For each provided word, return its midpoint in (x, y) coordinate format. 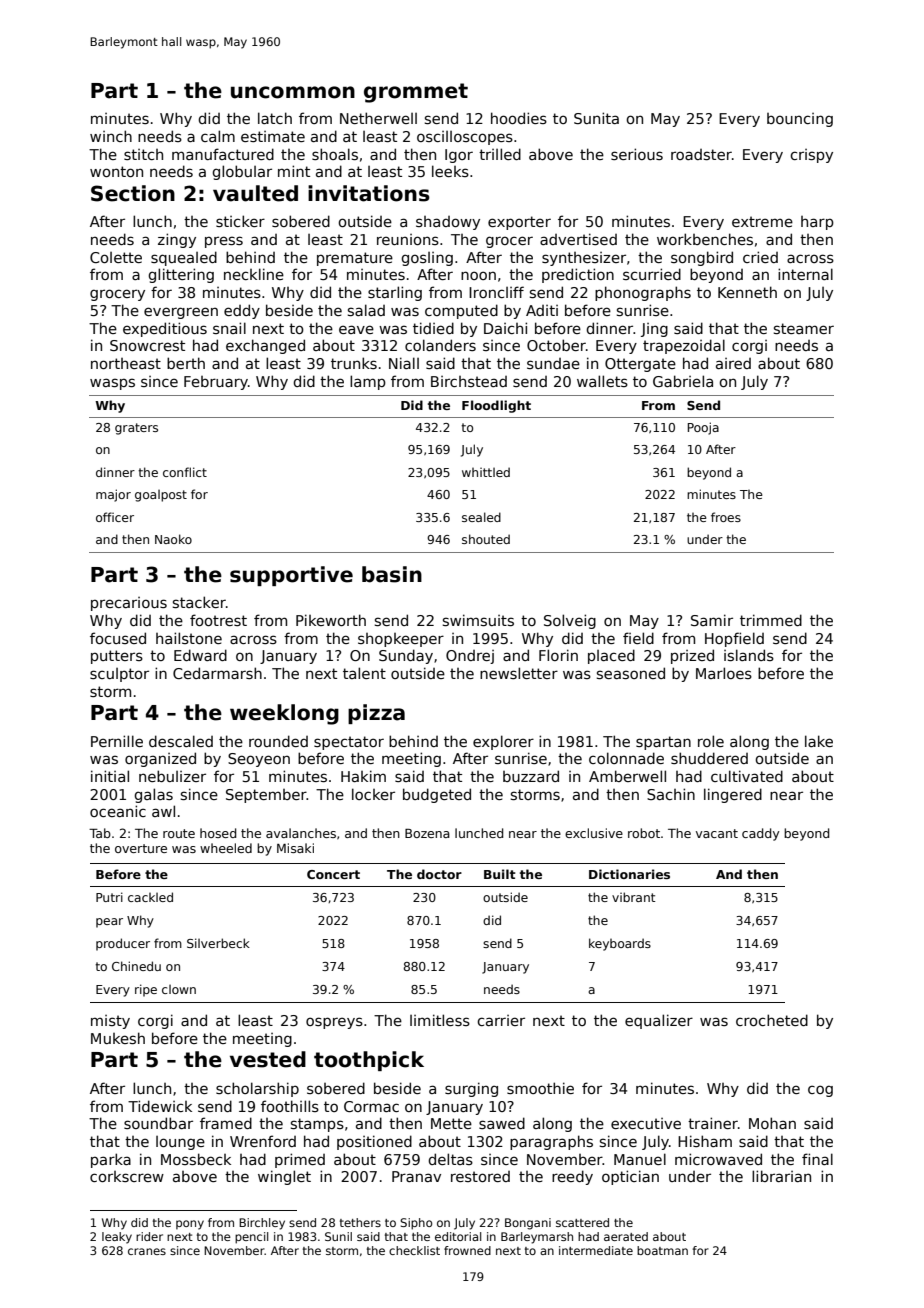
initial (110, 776)
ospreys (334, 1023)
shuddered (709, 758)
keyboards (620, 944)
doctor (439, 874)
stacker (199, 602)
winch (111, 136)
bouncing (800, 120)
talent (364, 673)
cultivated (747, 776)
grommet (416, 93)
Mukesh (118, 1038)
